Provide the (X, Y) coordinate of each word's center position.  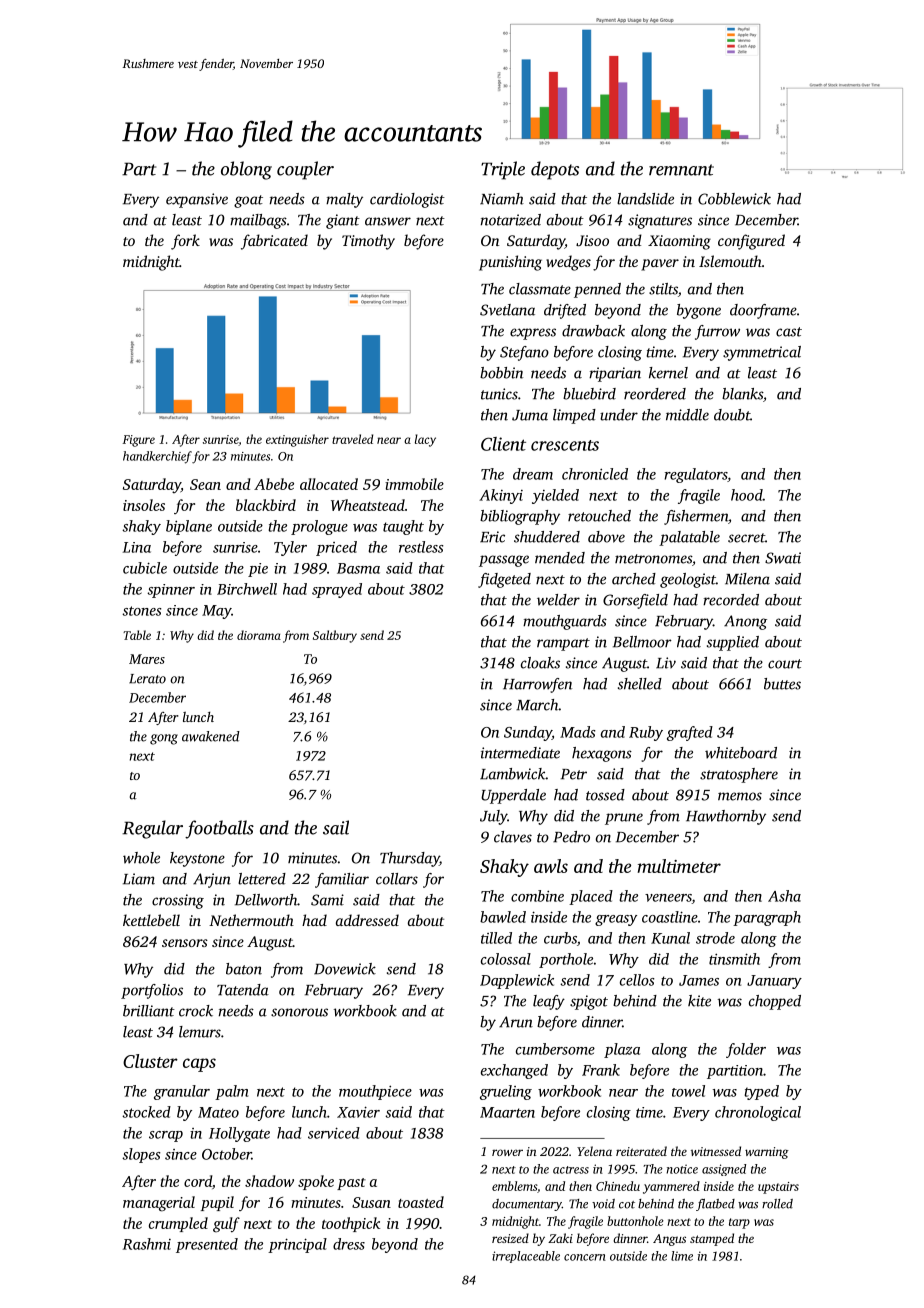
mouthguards (565, 622)
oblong (246, 170)
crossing (178, 901)
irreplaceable (526, 1257)
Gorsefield (635, 601)
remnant (681, 170)
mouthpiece (375, 1092)
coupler (305, 170)
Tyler (290, 548)
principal (297, 1245)
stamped (712, 1239)
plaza (622, 1050)
